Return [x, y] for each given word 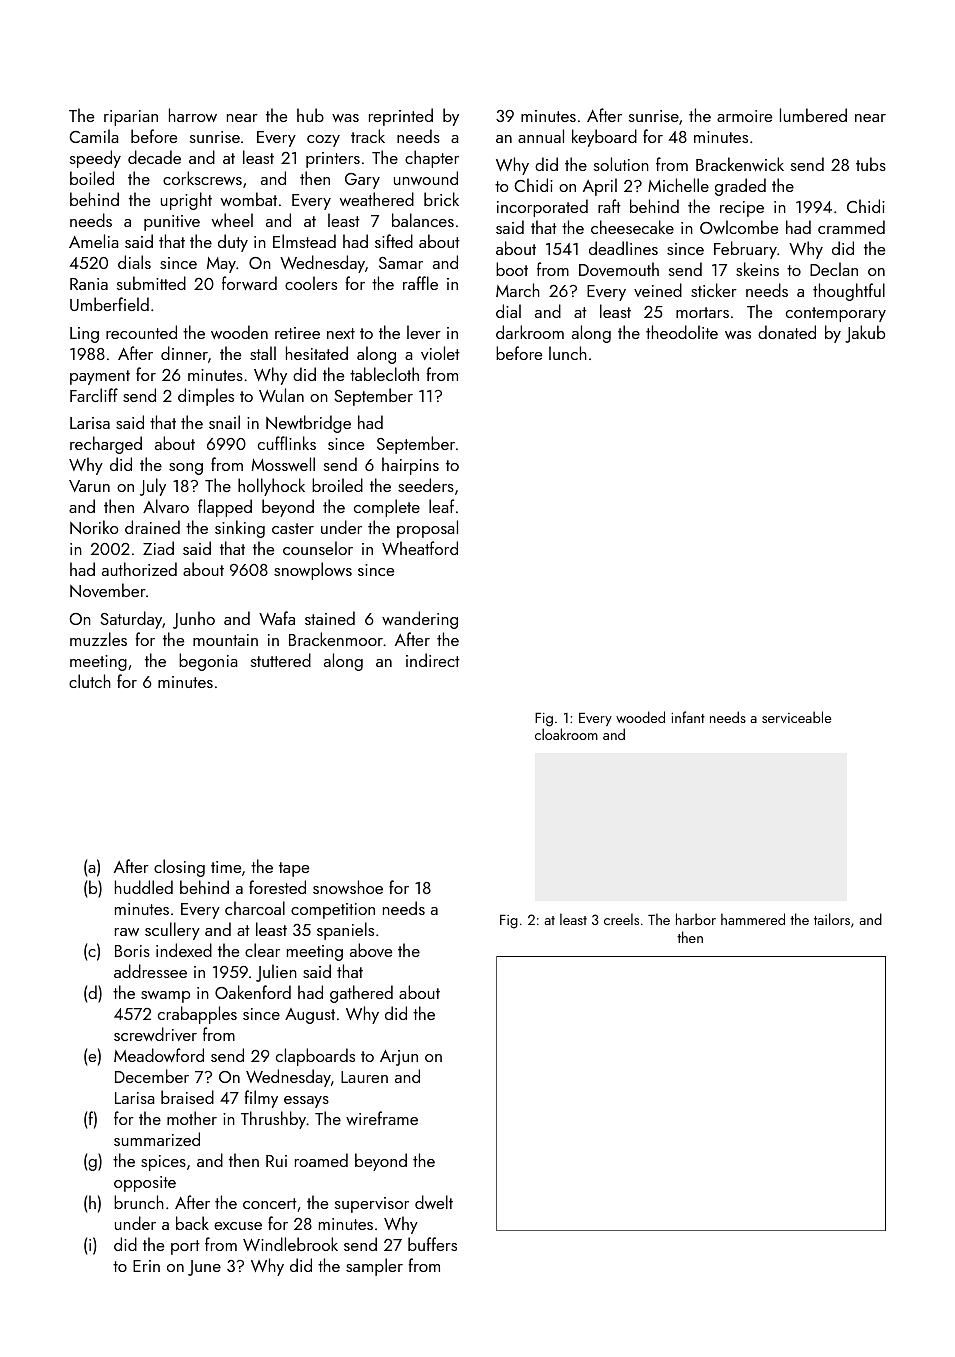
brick [441, 199]
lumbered [813, 115]
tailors [832, 919]
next [341, 333]
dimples [206, 397]
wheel [232, 220]
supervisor [372, 1205]
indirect [433, 660]
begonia [208, 662]
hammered [753, 919]
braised [187, 1097]
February [745, 250]
